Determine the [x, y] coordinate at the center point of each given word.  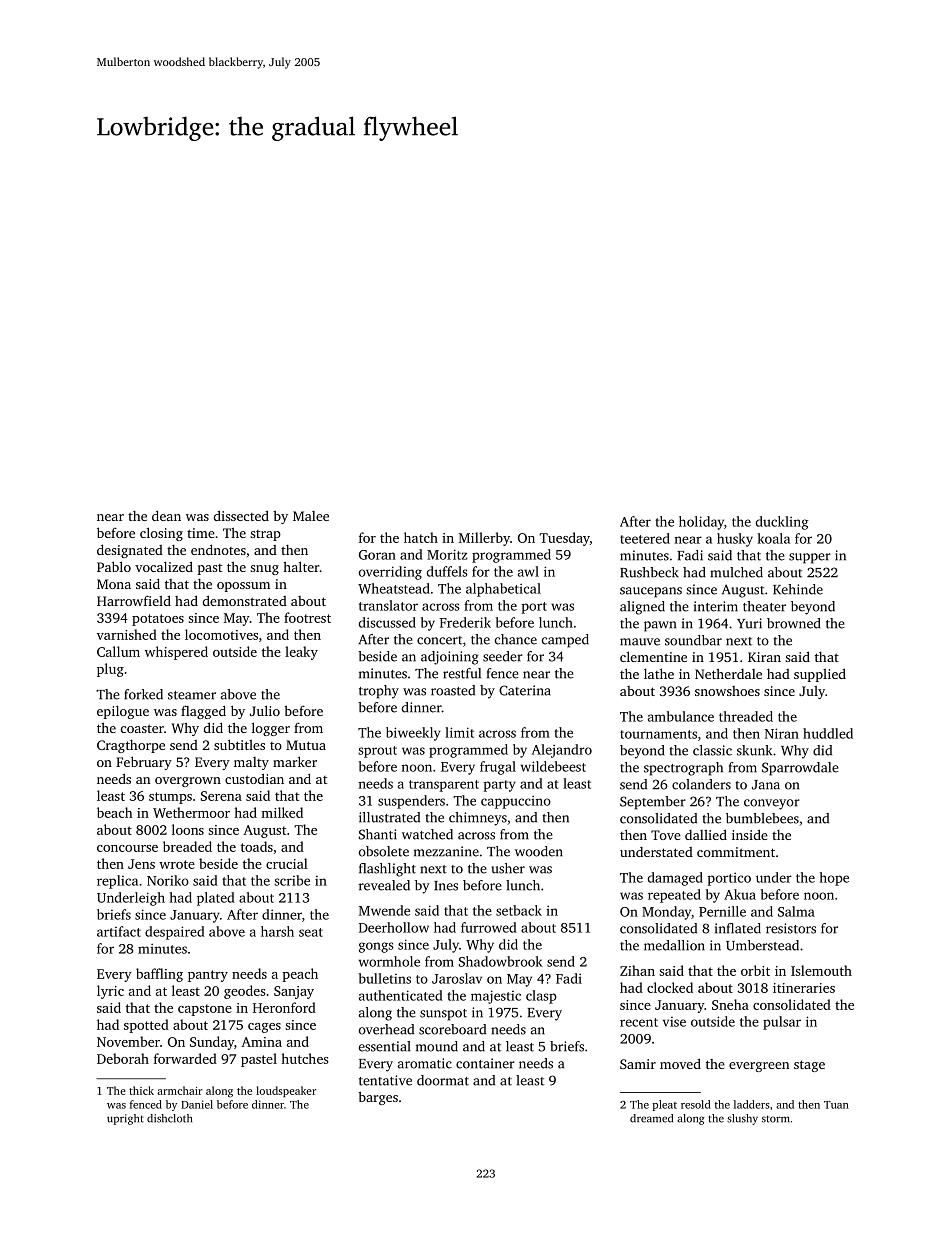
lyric [110, 992]
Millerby [484, 539]
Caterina [525, 690]
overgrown [188, 782]
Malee [311, 516]
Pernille [722, 911]
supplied [820, 675]
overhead [386, 1029]
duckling [782, 523]
